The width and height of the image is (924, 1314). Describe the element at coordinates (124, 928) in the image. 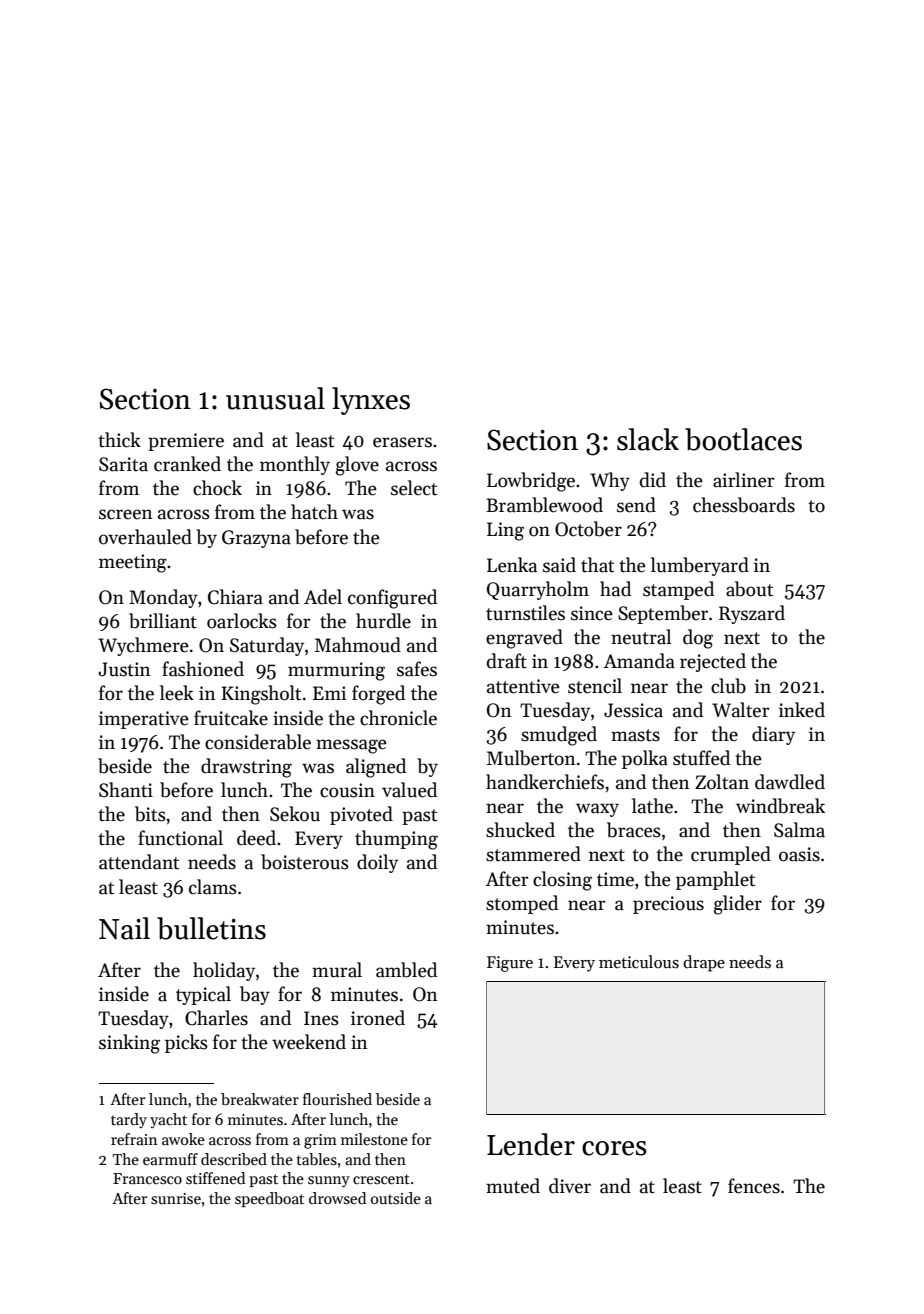

I see `Nail` at that location.
